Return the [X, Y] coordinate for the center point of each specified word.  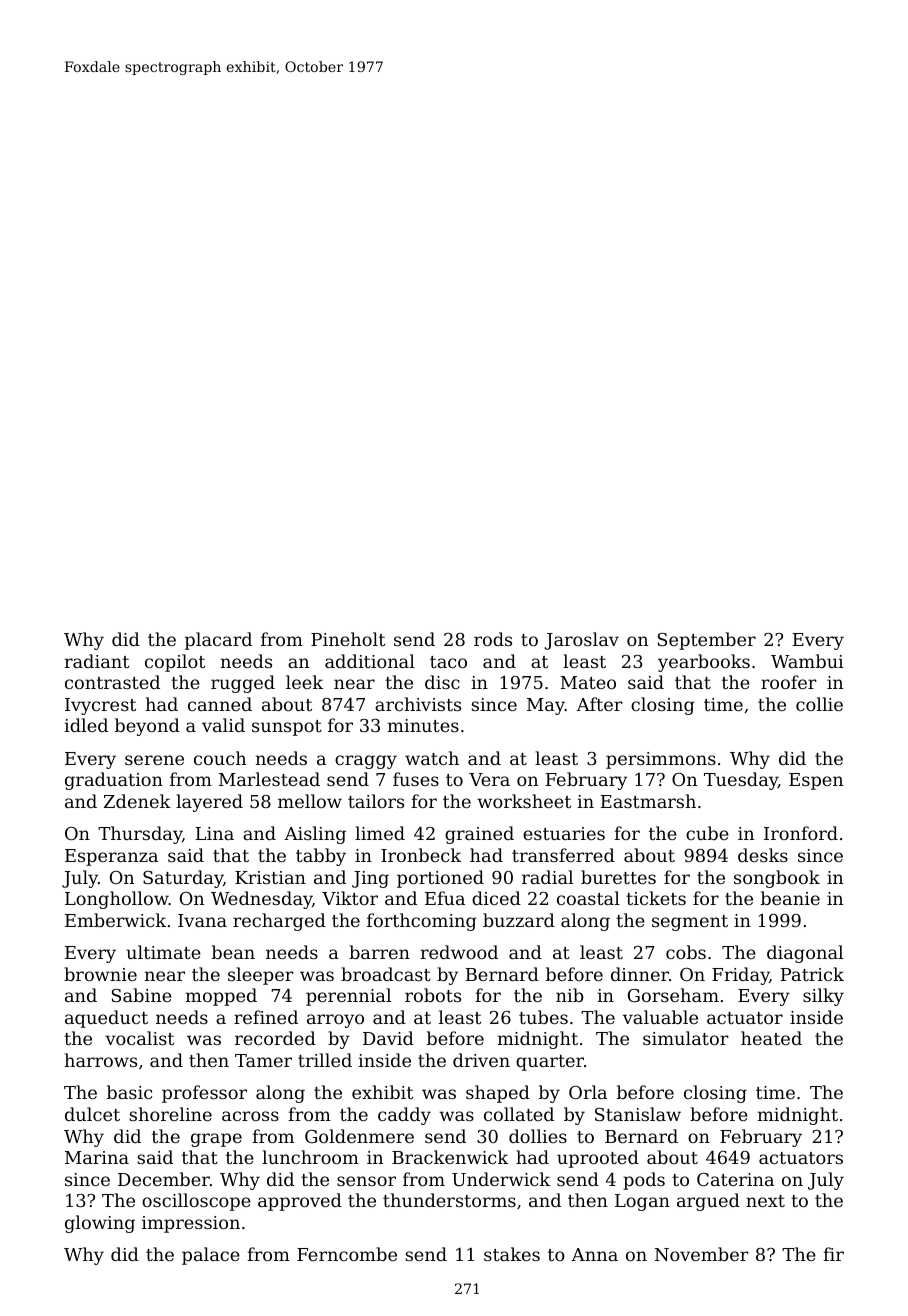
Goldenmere [359, 1136]
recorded [275, 1038]
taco [448, 662]
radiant [97, 661]
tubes [543, 1017]
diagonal [805, 954]
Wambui [807, 661]
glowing [100, 1224]
